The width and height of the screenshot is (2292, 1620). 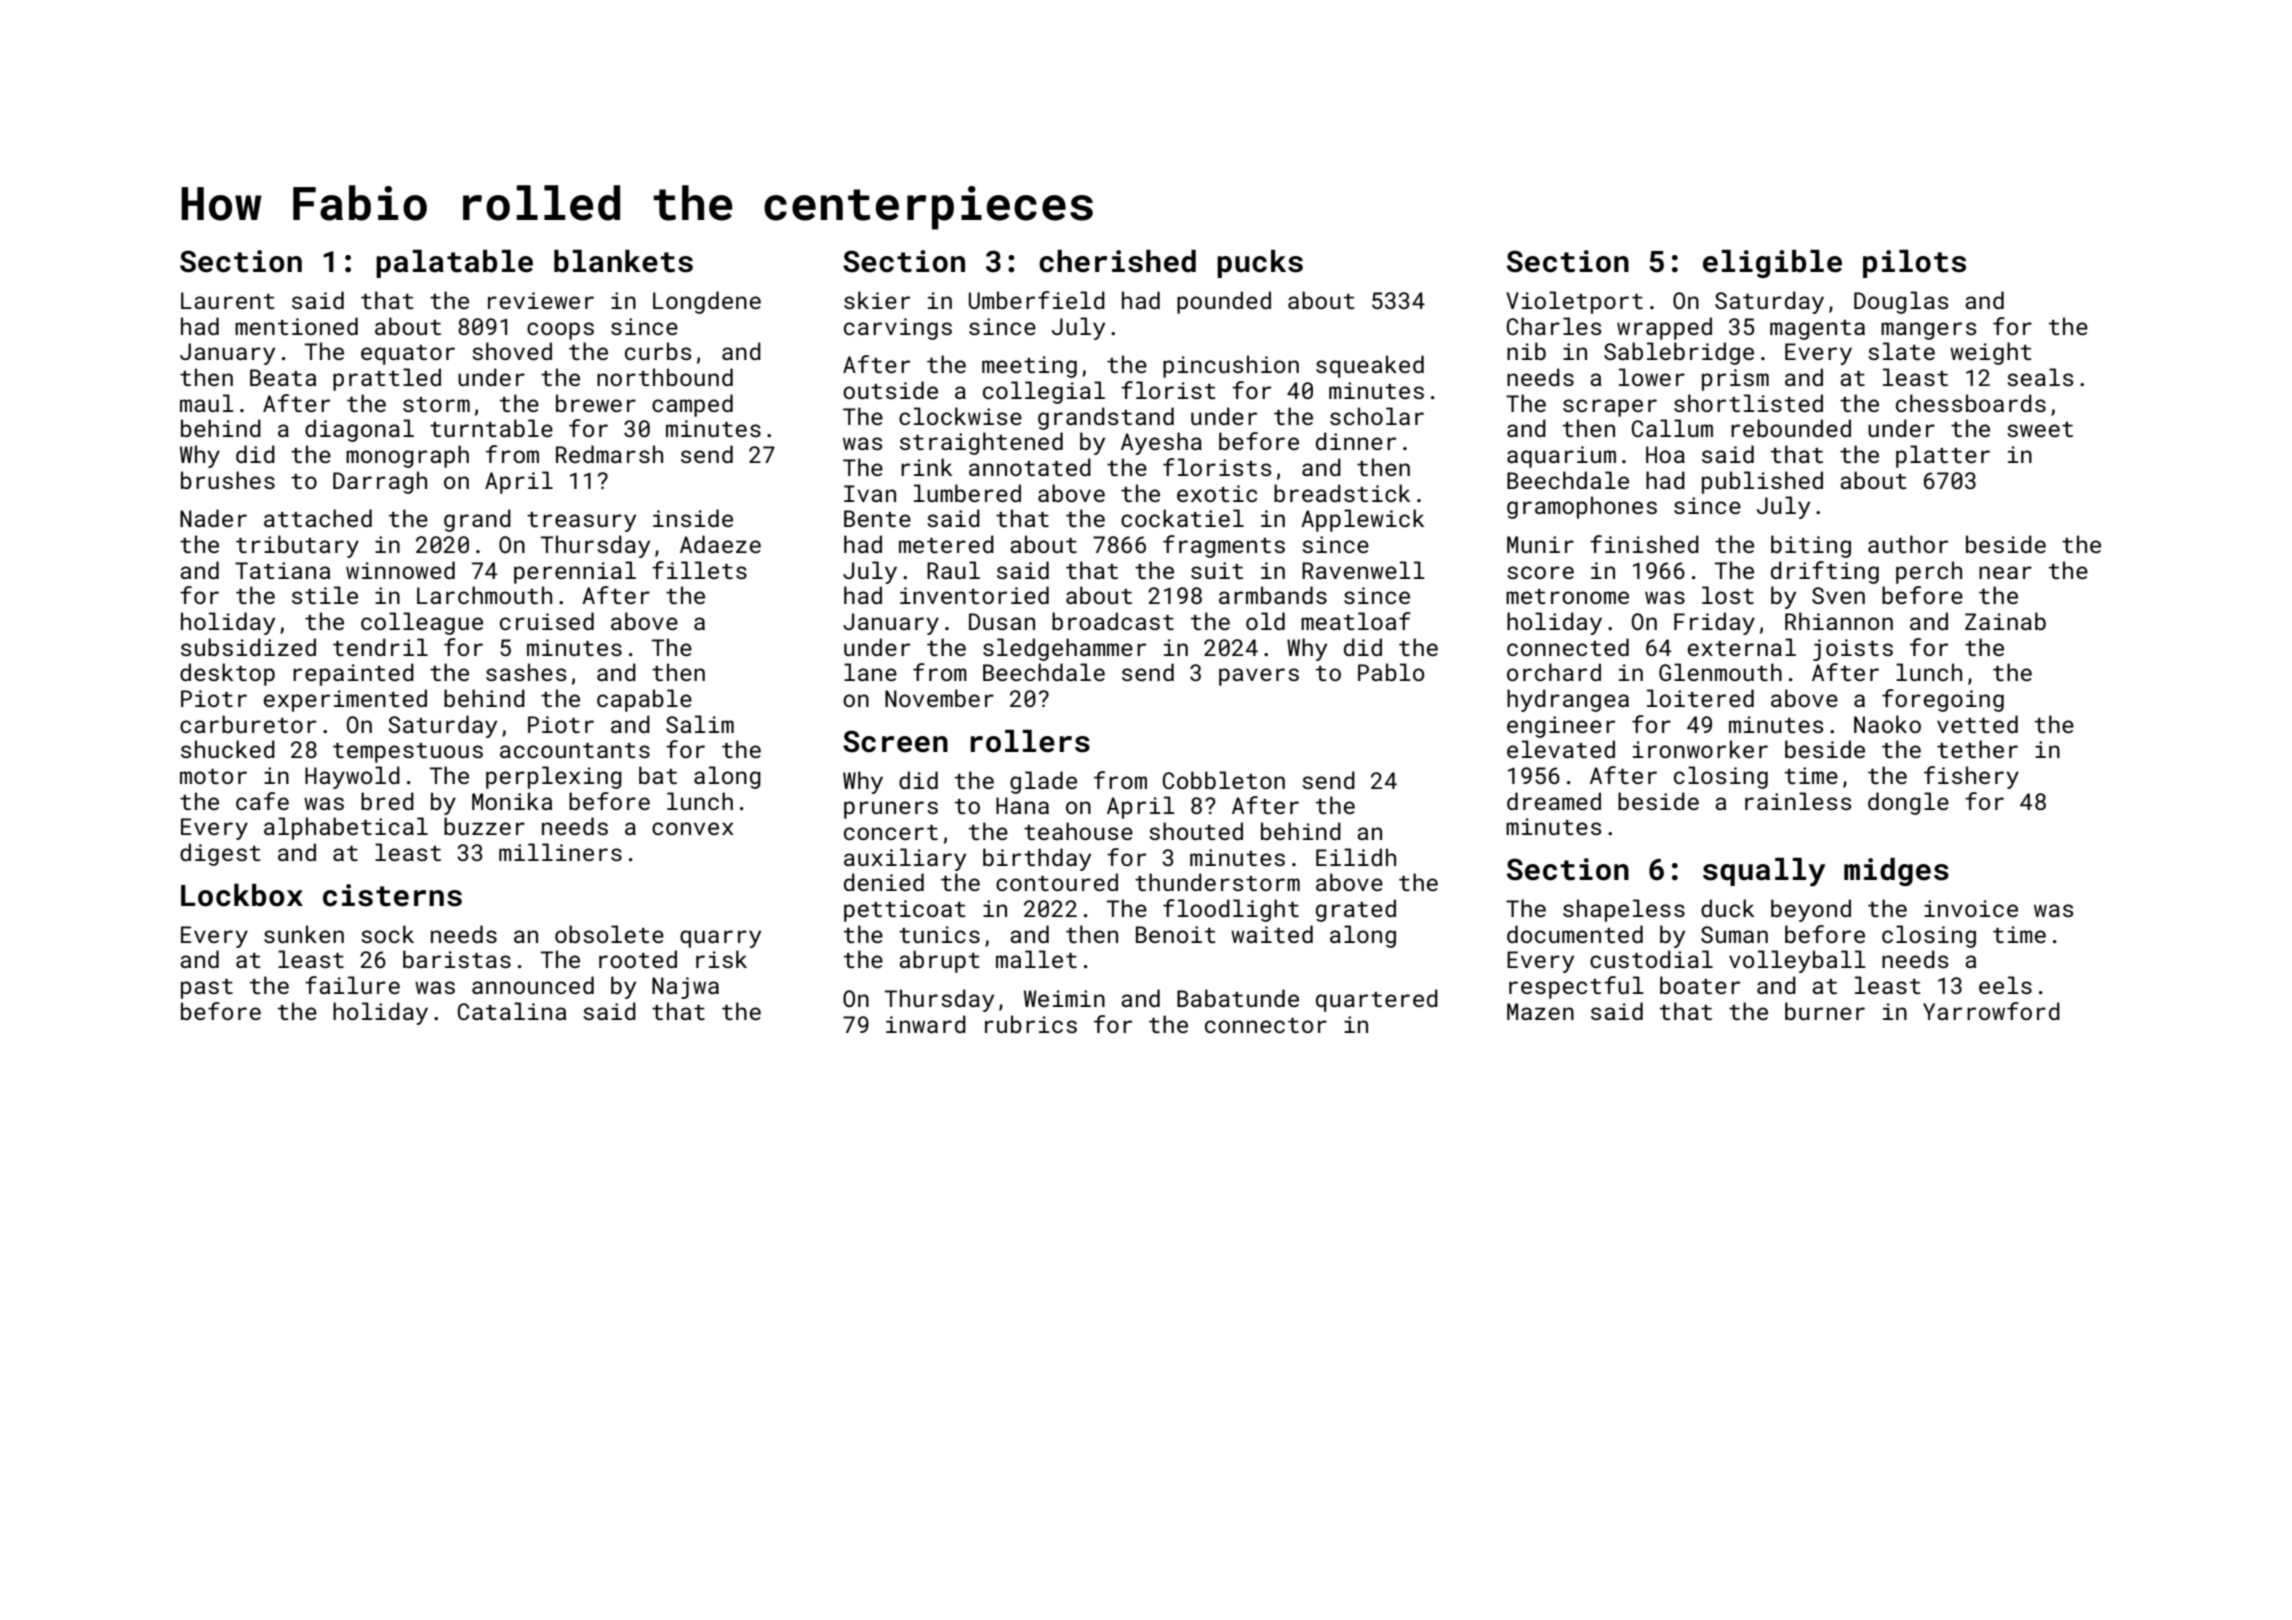 I want to click on eligible, so click(x=1772, y=264).
